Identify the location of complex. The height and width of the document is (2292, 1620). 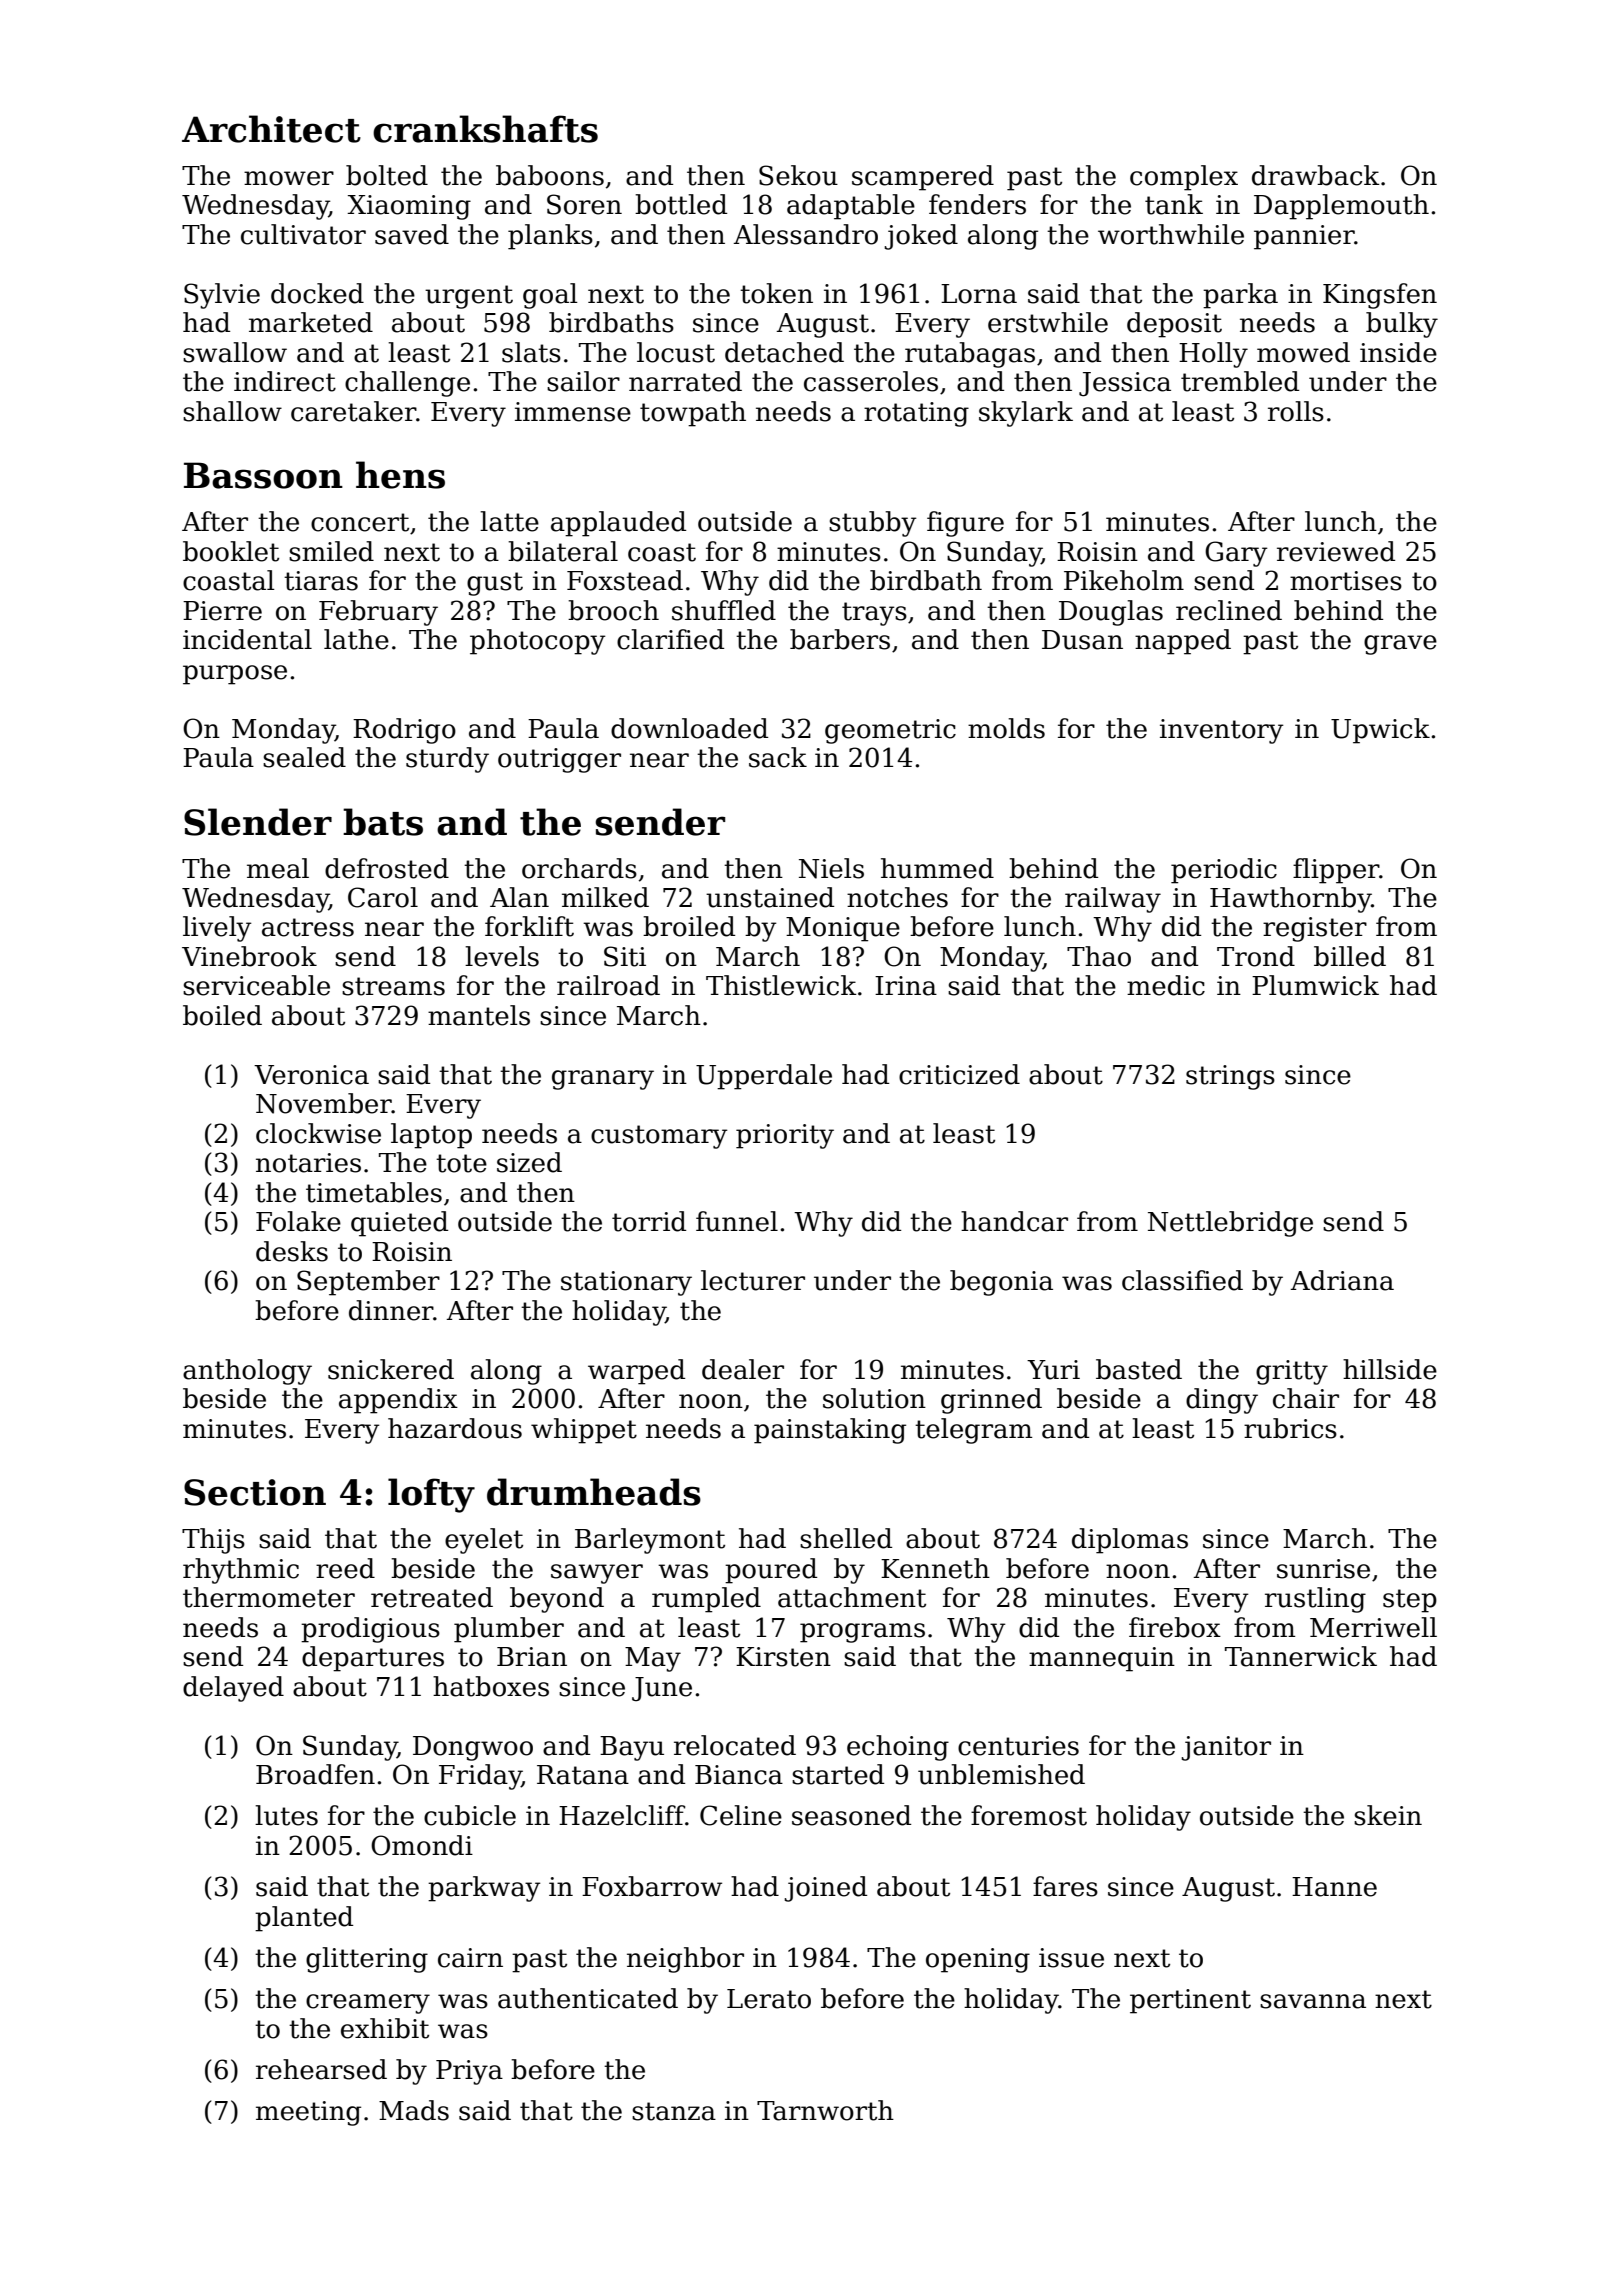
(1184, 178).
